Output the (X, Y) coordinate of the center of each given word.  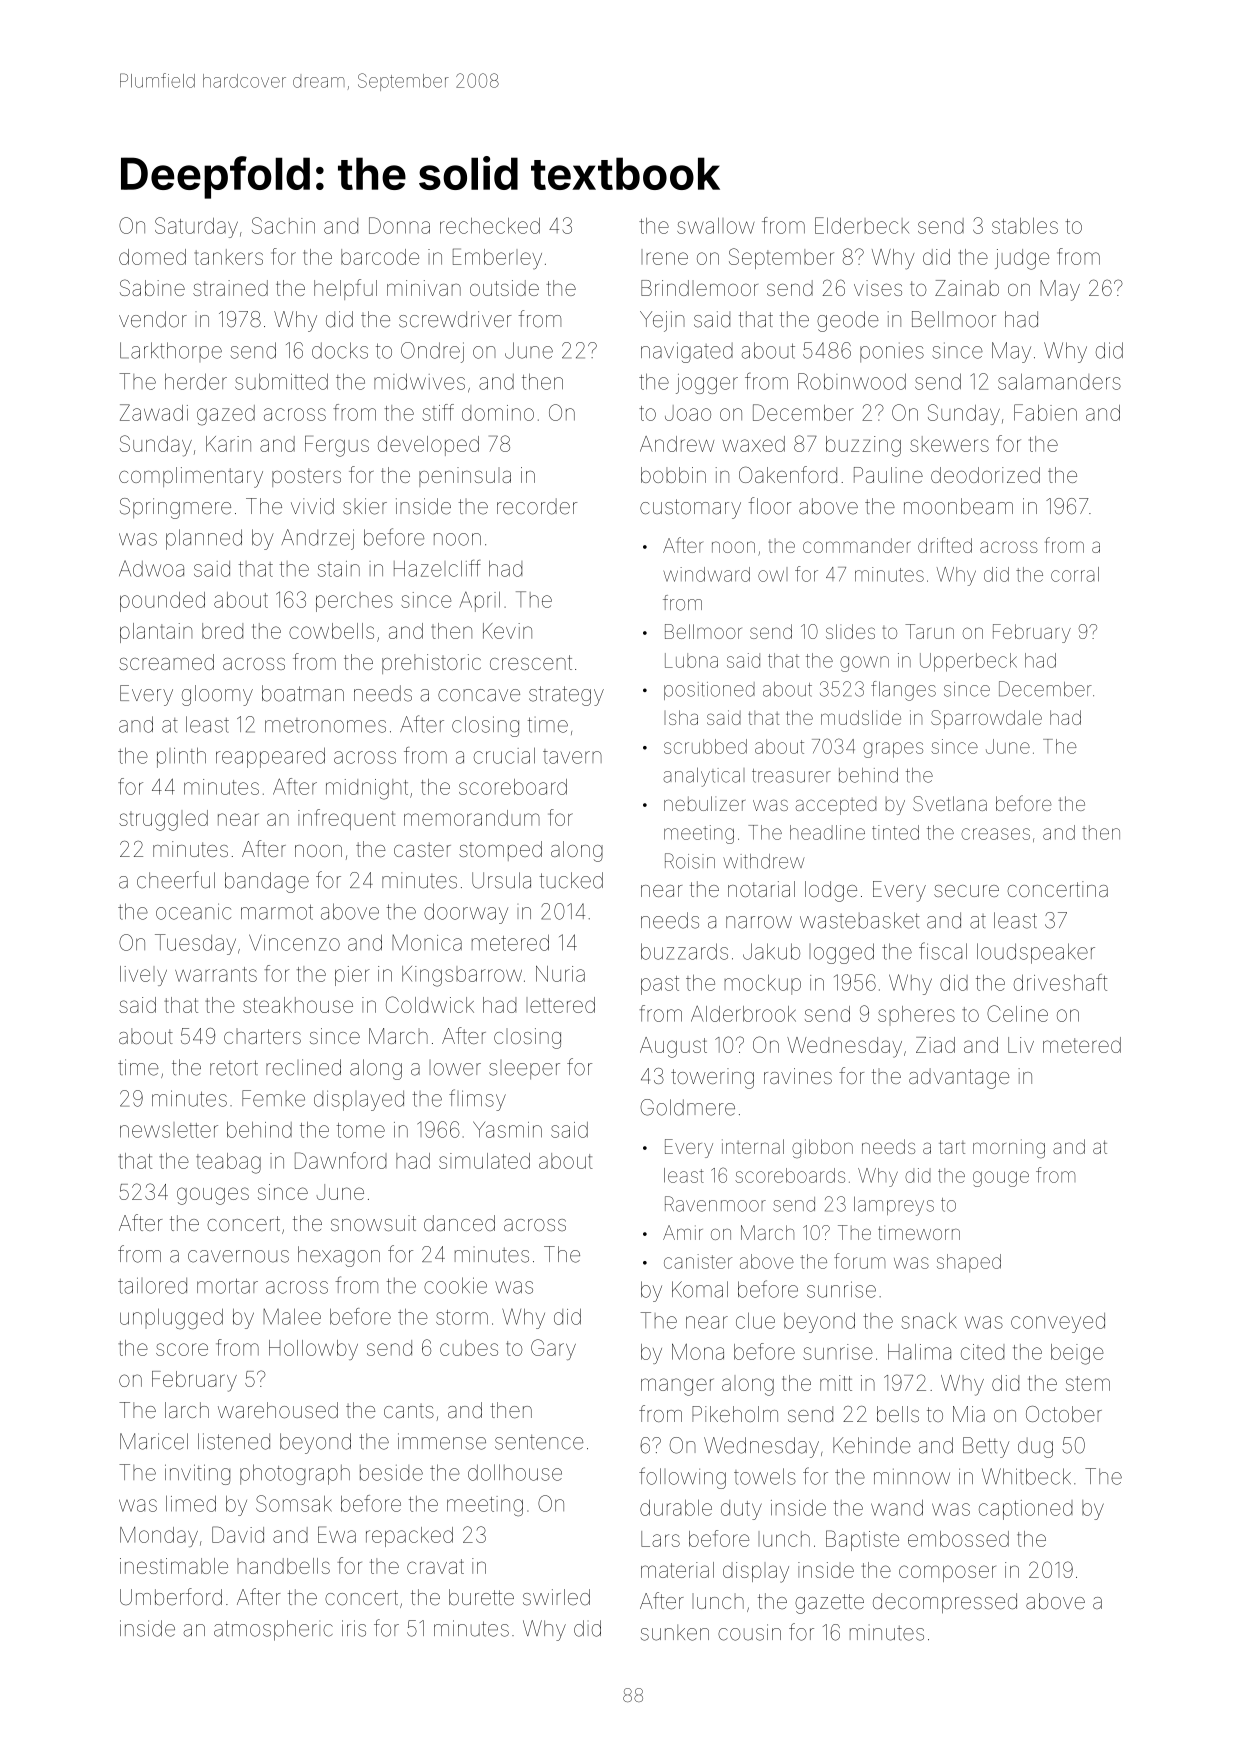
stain (339, 569)
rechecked (490, 226)
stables (1025, 225)
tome (361, 1130)
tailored (152, 1285)
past (660, 985)
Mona (698, 1351)
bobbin (673, 475)
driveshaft (1060, 982)
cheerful (176, 880)
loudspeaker (1036, 953)
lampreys (894, 1206)
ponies (892, 352)
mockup (763, 985)
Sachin (283, 225)
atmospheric (273, 1630)
